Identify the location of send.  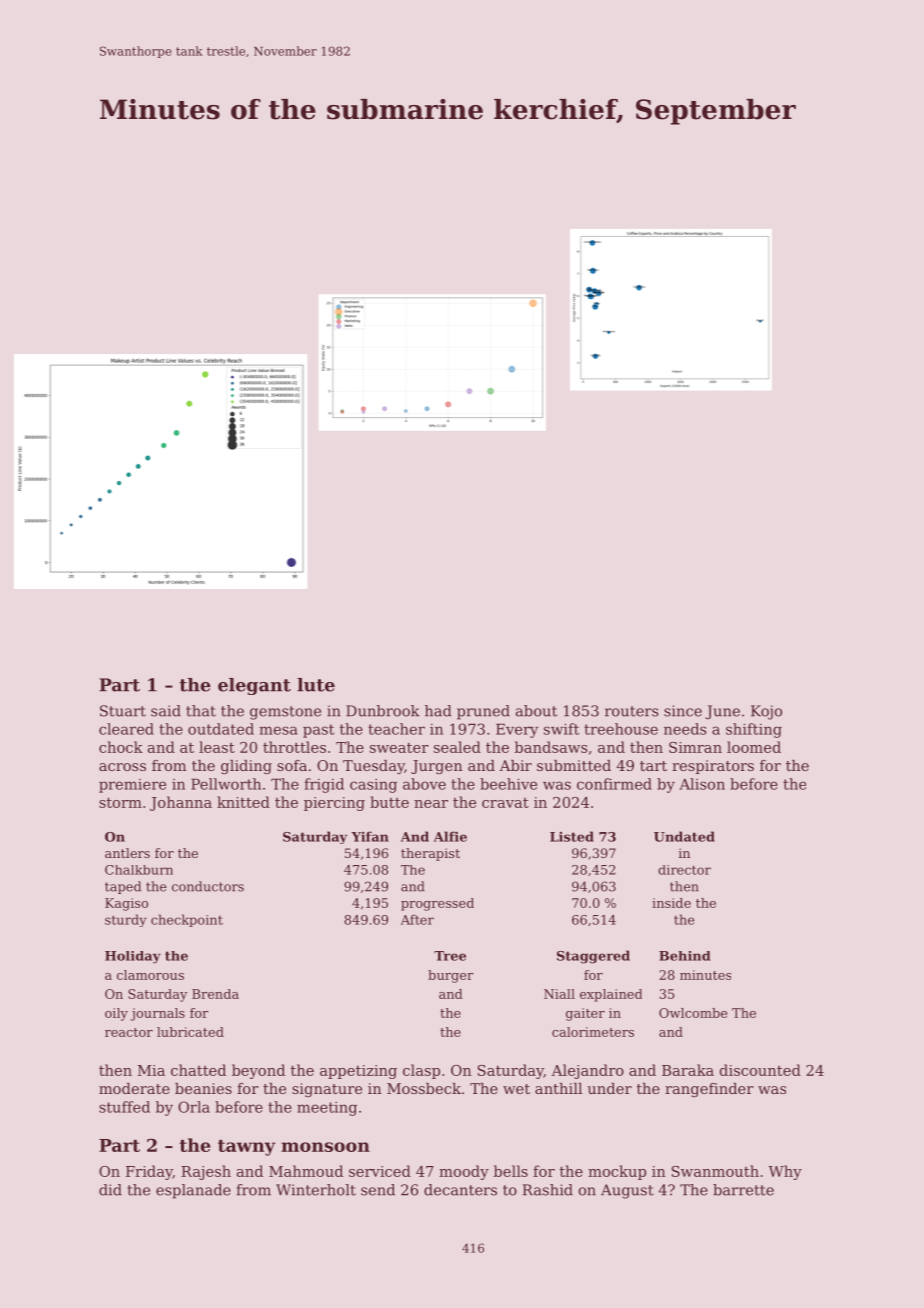
(378, 1190).
